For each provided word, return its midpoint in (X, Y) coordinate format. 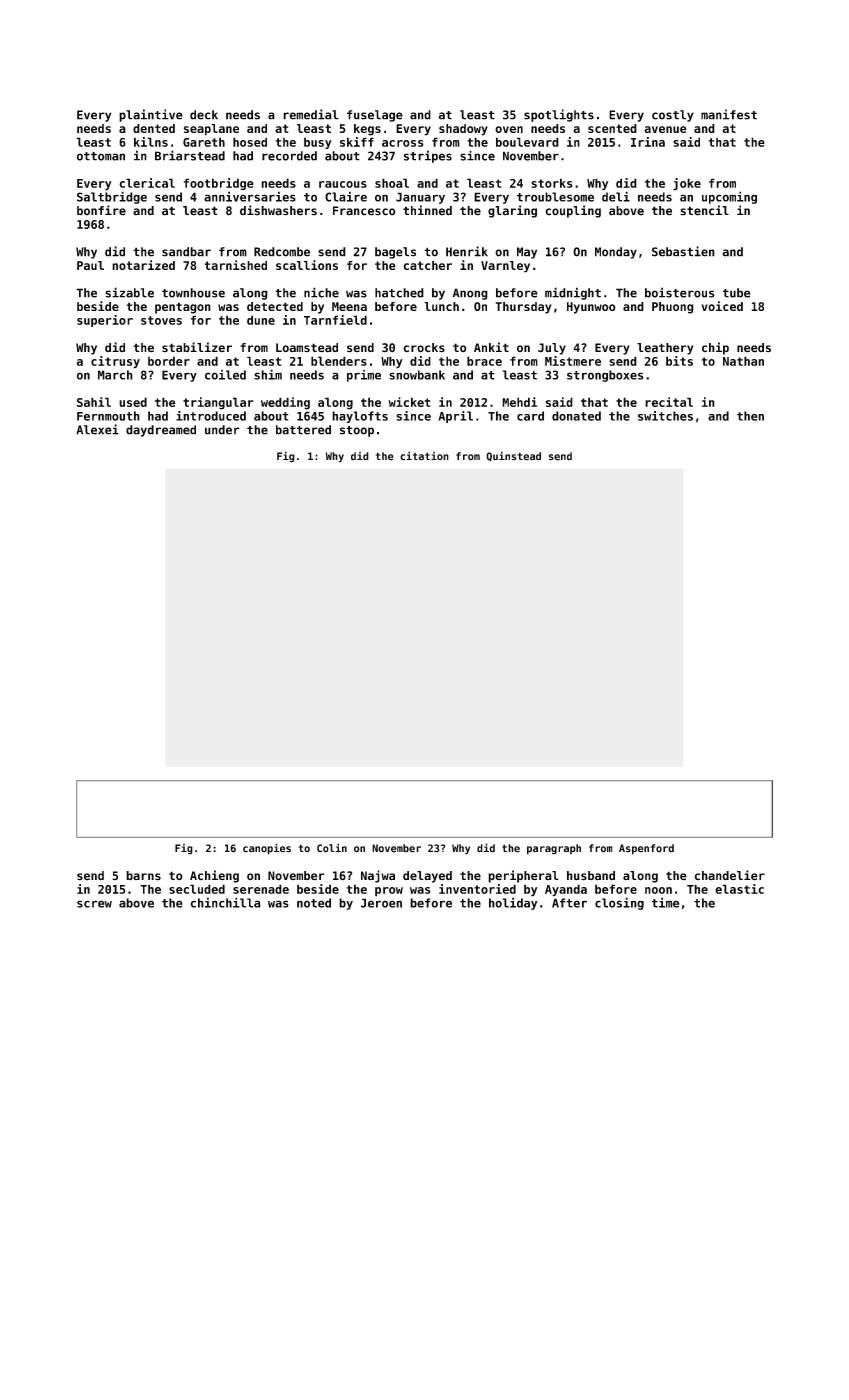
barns (143, 876)
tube (737, 293)
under (222, 430)
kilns (151, 142)
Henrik (467, 251)
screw (94, 904)
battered (303, 430)
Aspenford (646, 849)
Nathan (743, 361)
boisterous (680, 292)
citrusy (115, 362)
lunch (441, 306)
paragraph (554, 849)
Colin (332, 848)
